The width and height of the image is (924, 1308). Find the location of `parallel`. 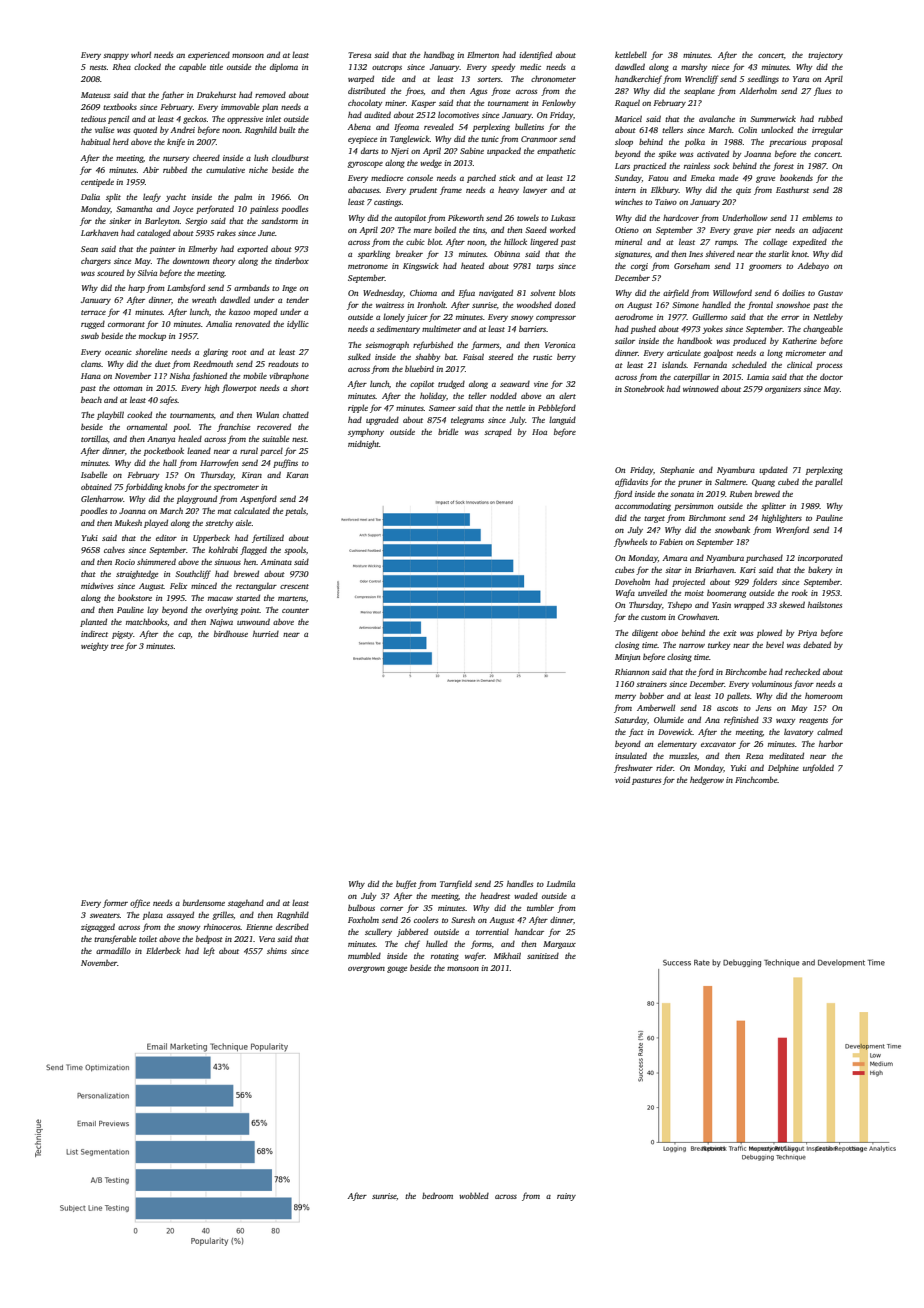

parallel is located at coordinates (829, 482).
